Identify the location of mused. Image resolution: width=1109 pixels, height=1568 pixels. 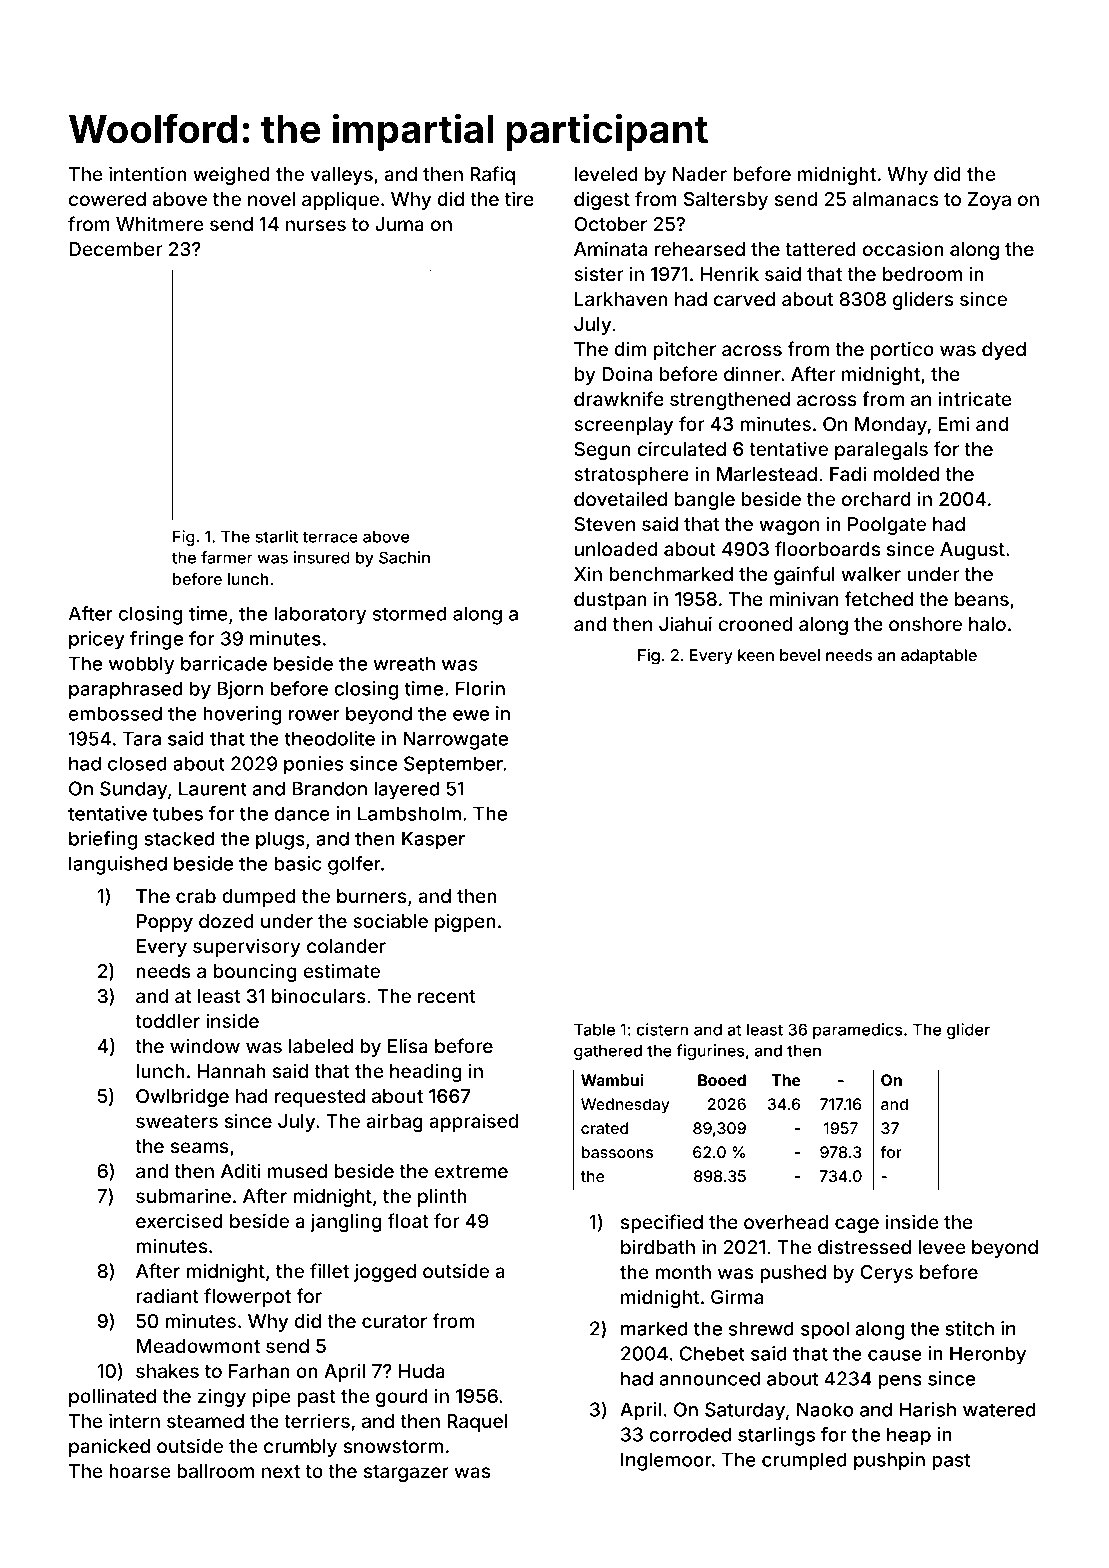
(297, 1171).
